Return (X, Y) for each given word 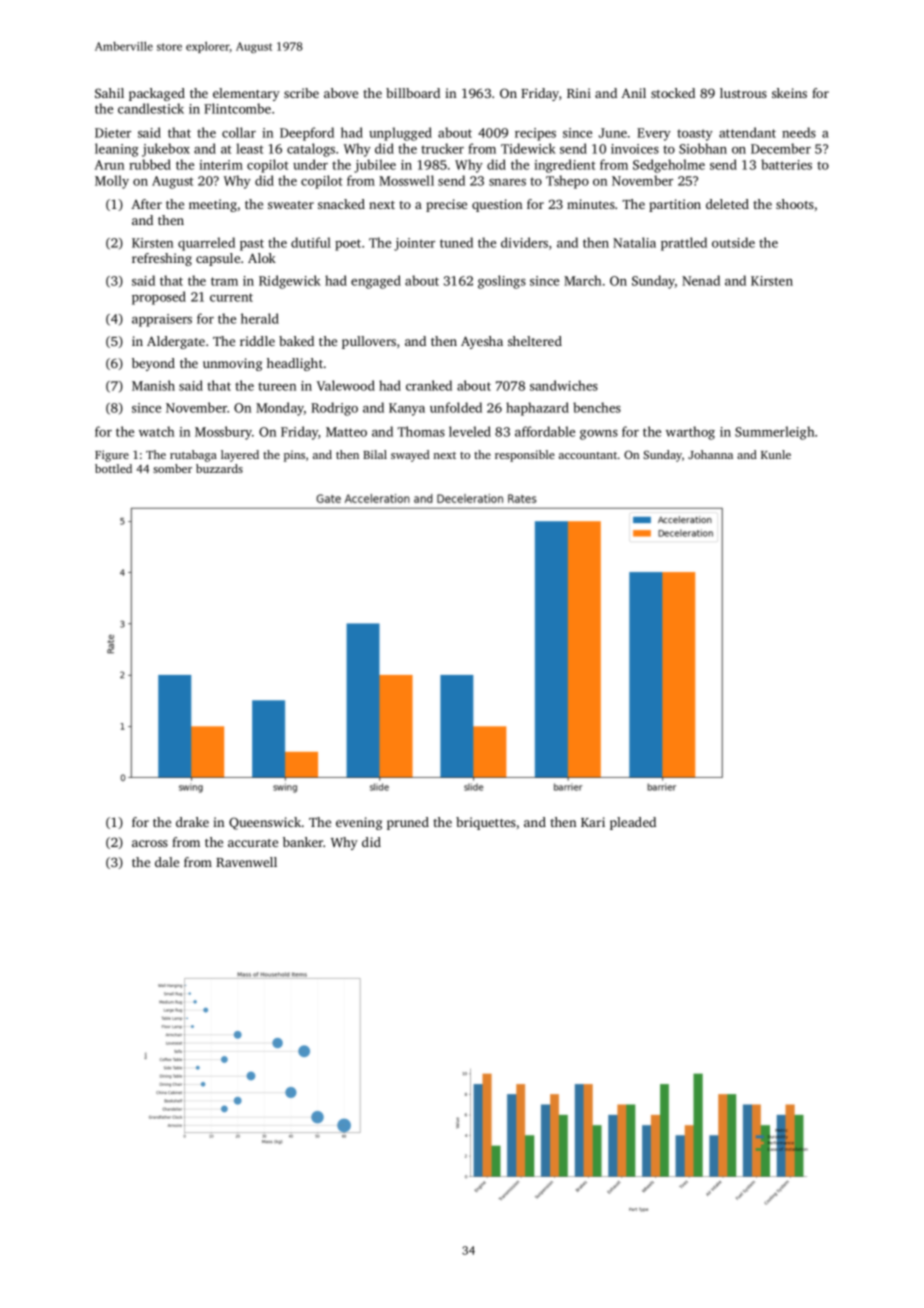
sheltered (535, 341)
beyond (153, 364)
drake (192, 822)
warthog (690, 433)
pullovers (369, 342)
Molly (112, 182)
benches (597, 407)
